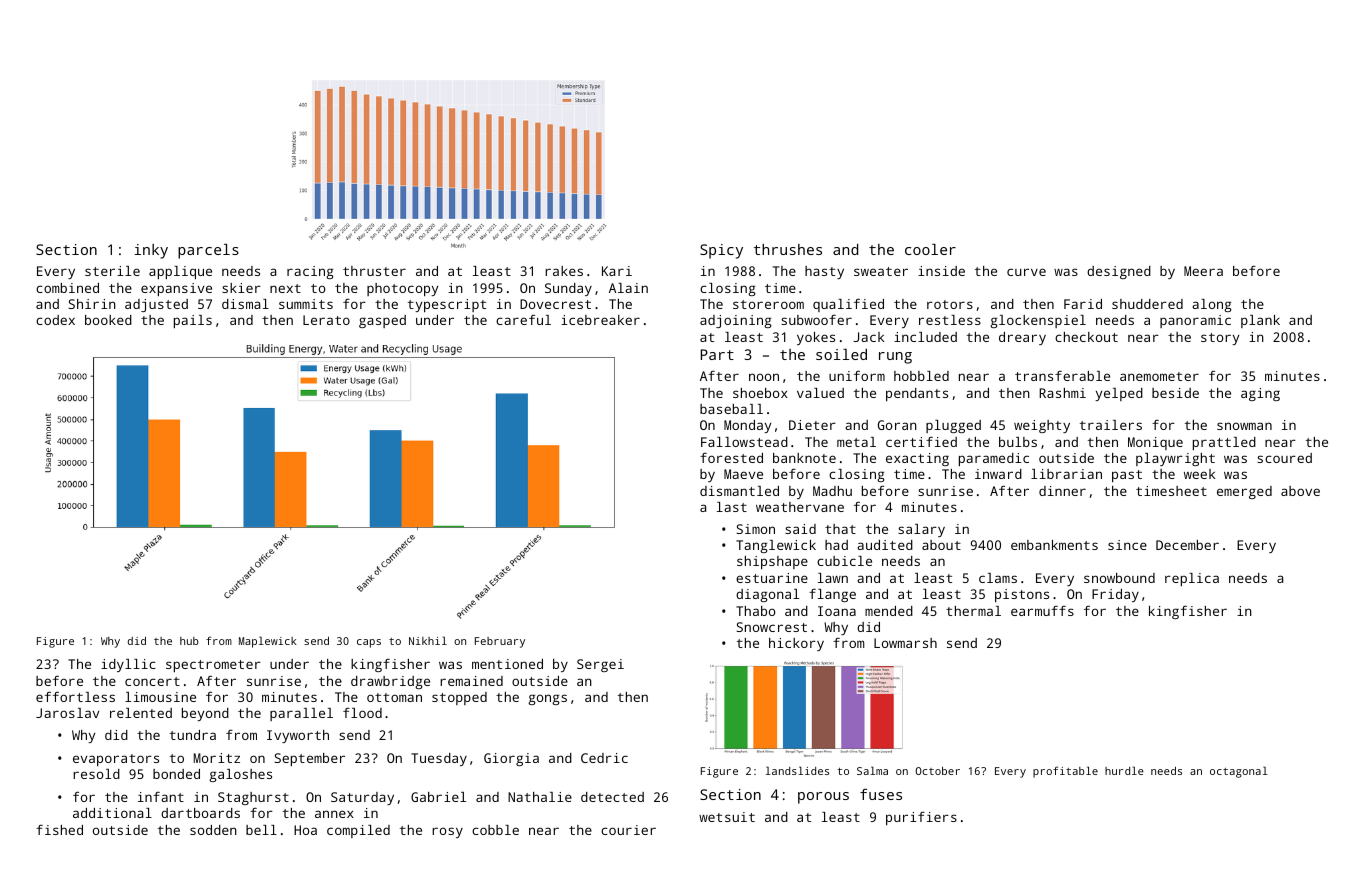  What do you see at coordinates (788, 249) in the image?
I see `thrushes` at bounding box center [788, 249].
